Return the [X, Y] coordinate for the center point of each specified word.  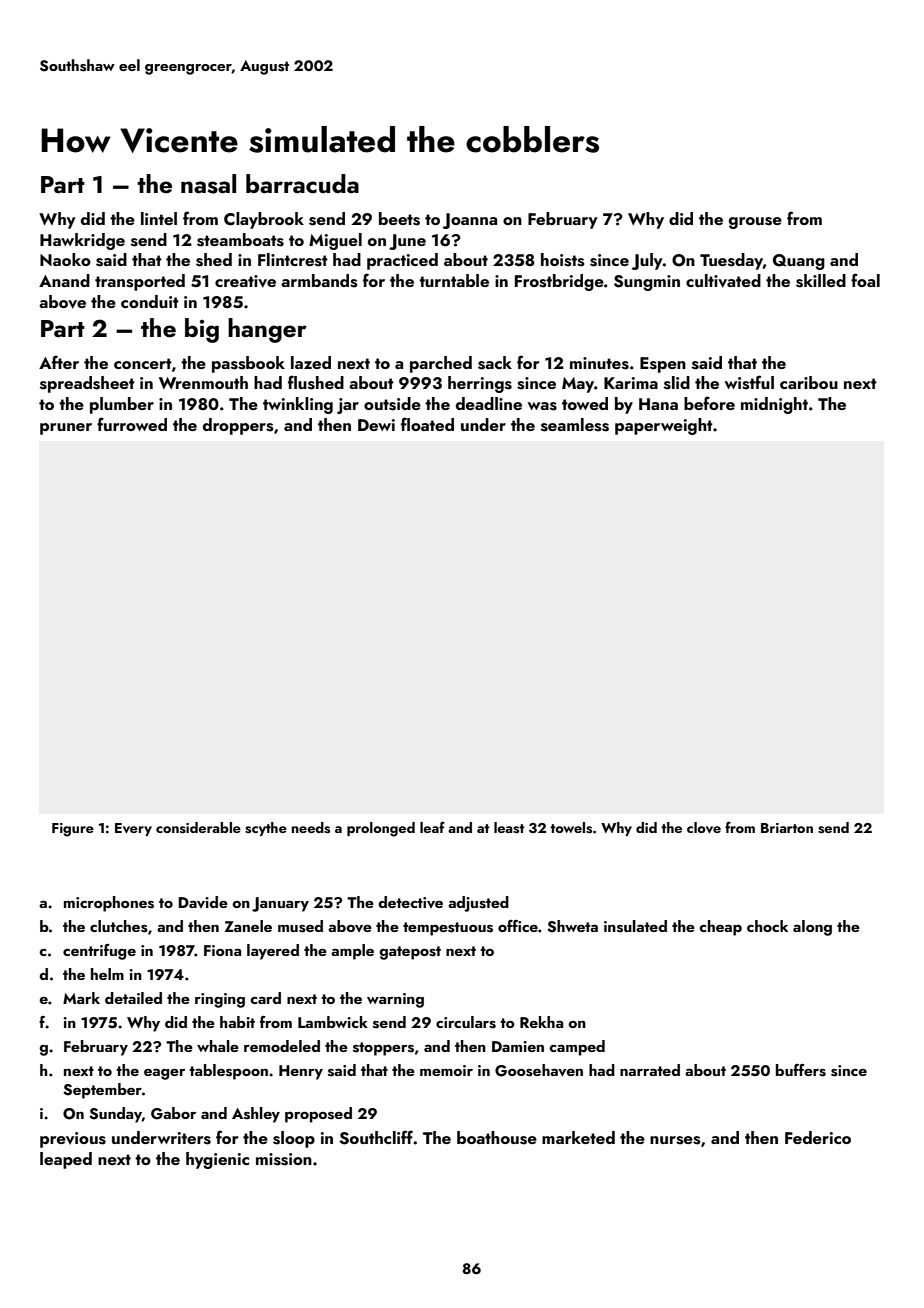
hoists [562, 260]
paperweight [664, 426]
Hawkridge [82, 241]
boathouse [497, 1138]
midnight [774, 405]
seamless [575, 425]
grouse [755, 223]
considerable [198, 827]
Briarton [787, 828]
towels [571, 828]
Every [133, 829]
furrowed [132, 424]
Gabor [173, 1113]
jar [348, 406]
